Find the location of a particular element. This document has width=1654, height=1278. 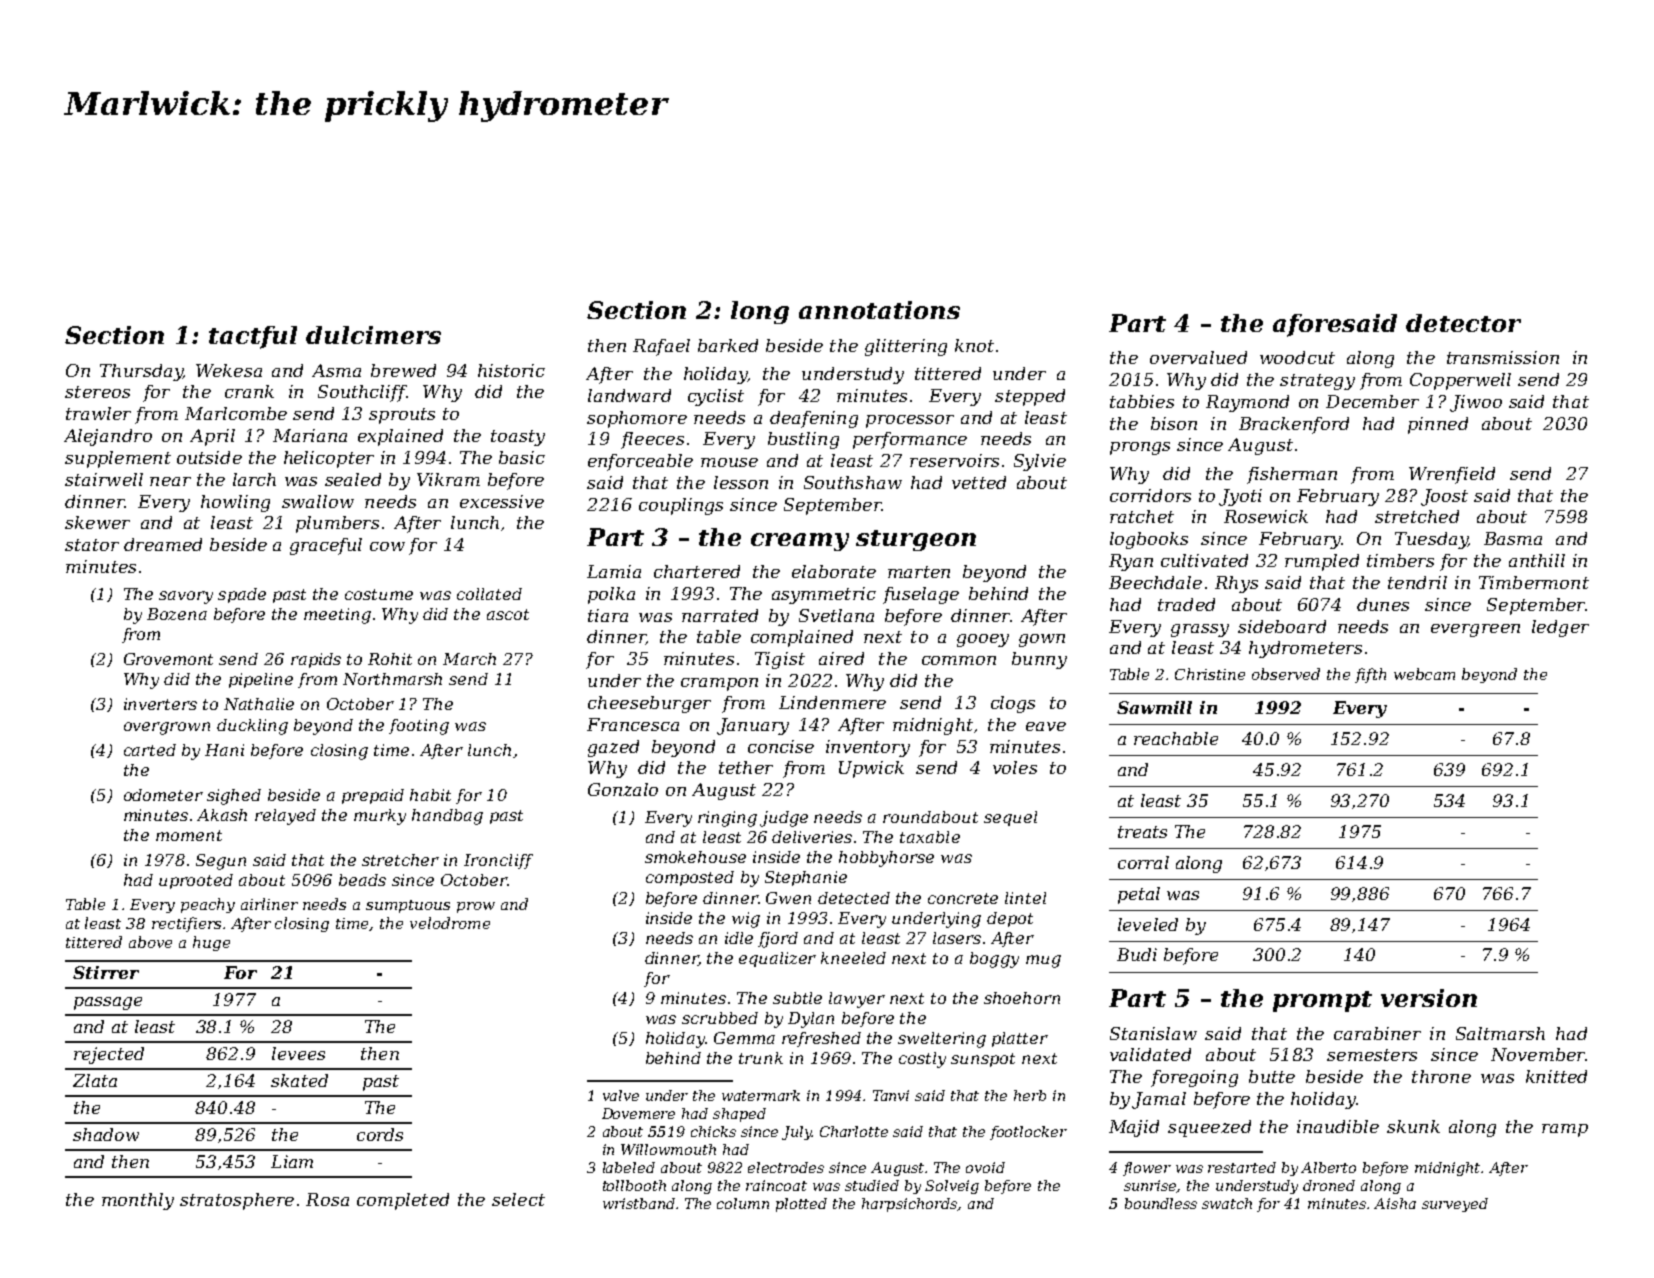

fisherman is located at coordinates (1292, 475).
